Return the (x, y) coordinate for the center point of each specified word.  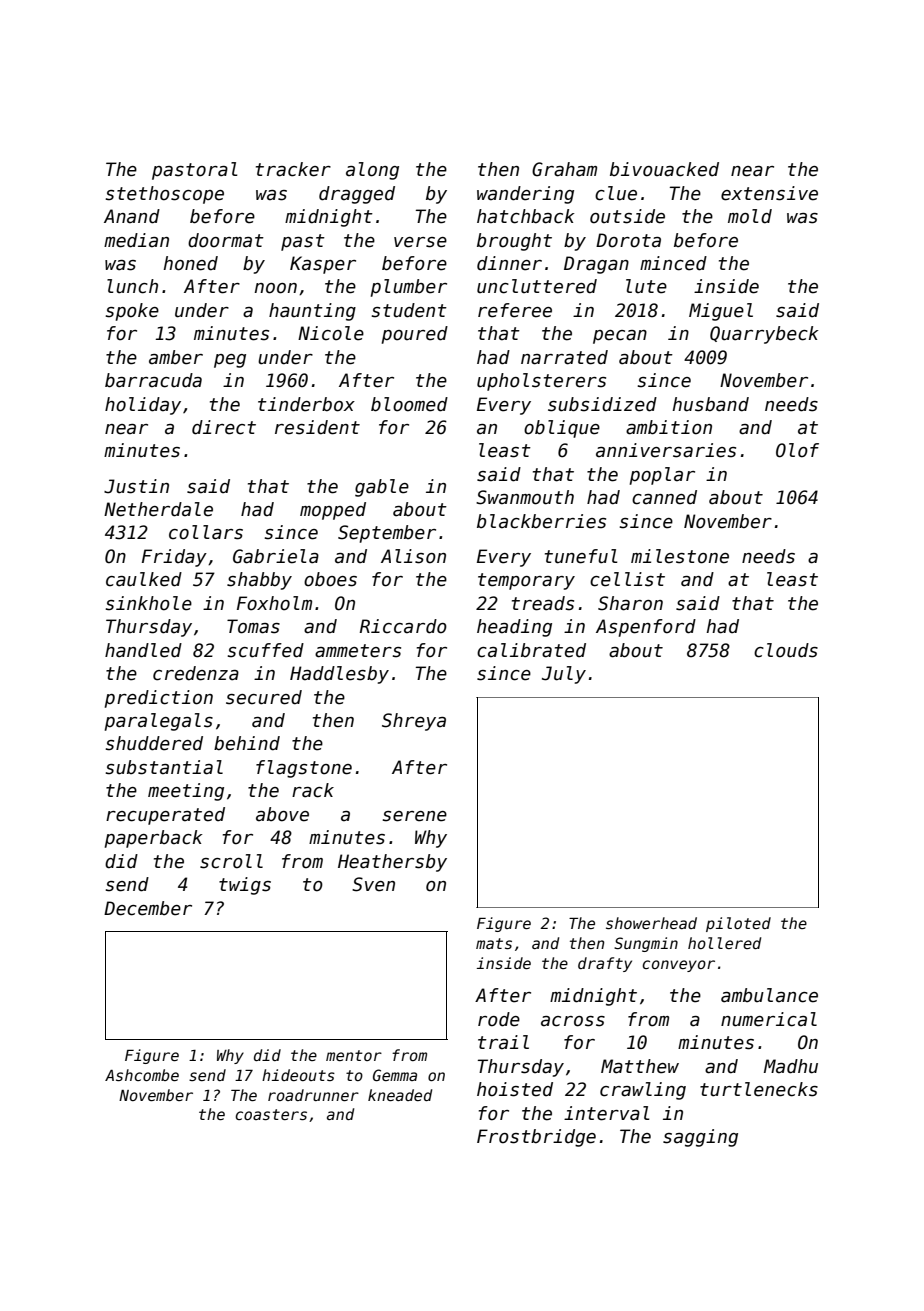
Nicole (331, 333)
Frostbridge (536, 1138)
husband (710, 404)
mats (494, 943)
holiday (143, 406)
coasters (271, 1114)
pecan (620, 337)
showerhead (651, 923)
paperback (154, 839)
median (136, 240)
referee (515, 310)
